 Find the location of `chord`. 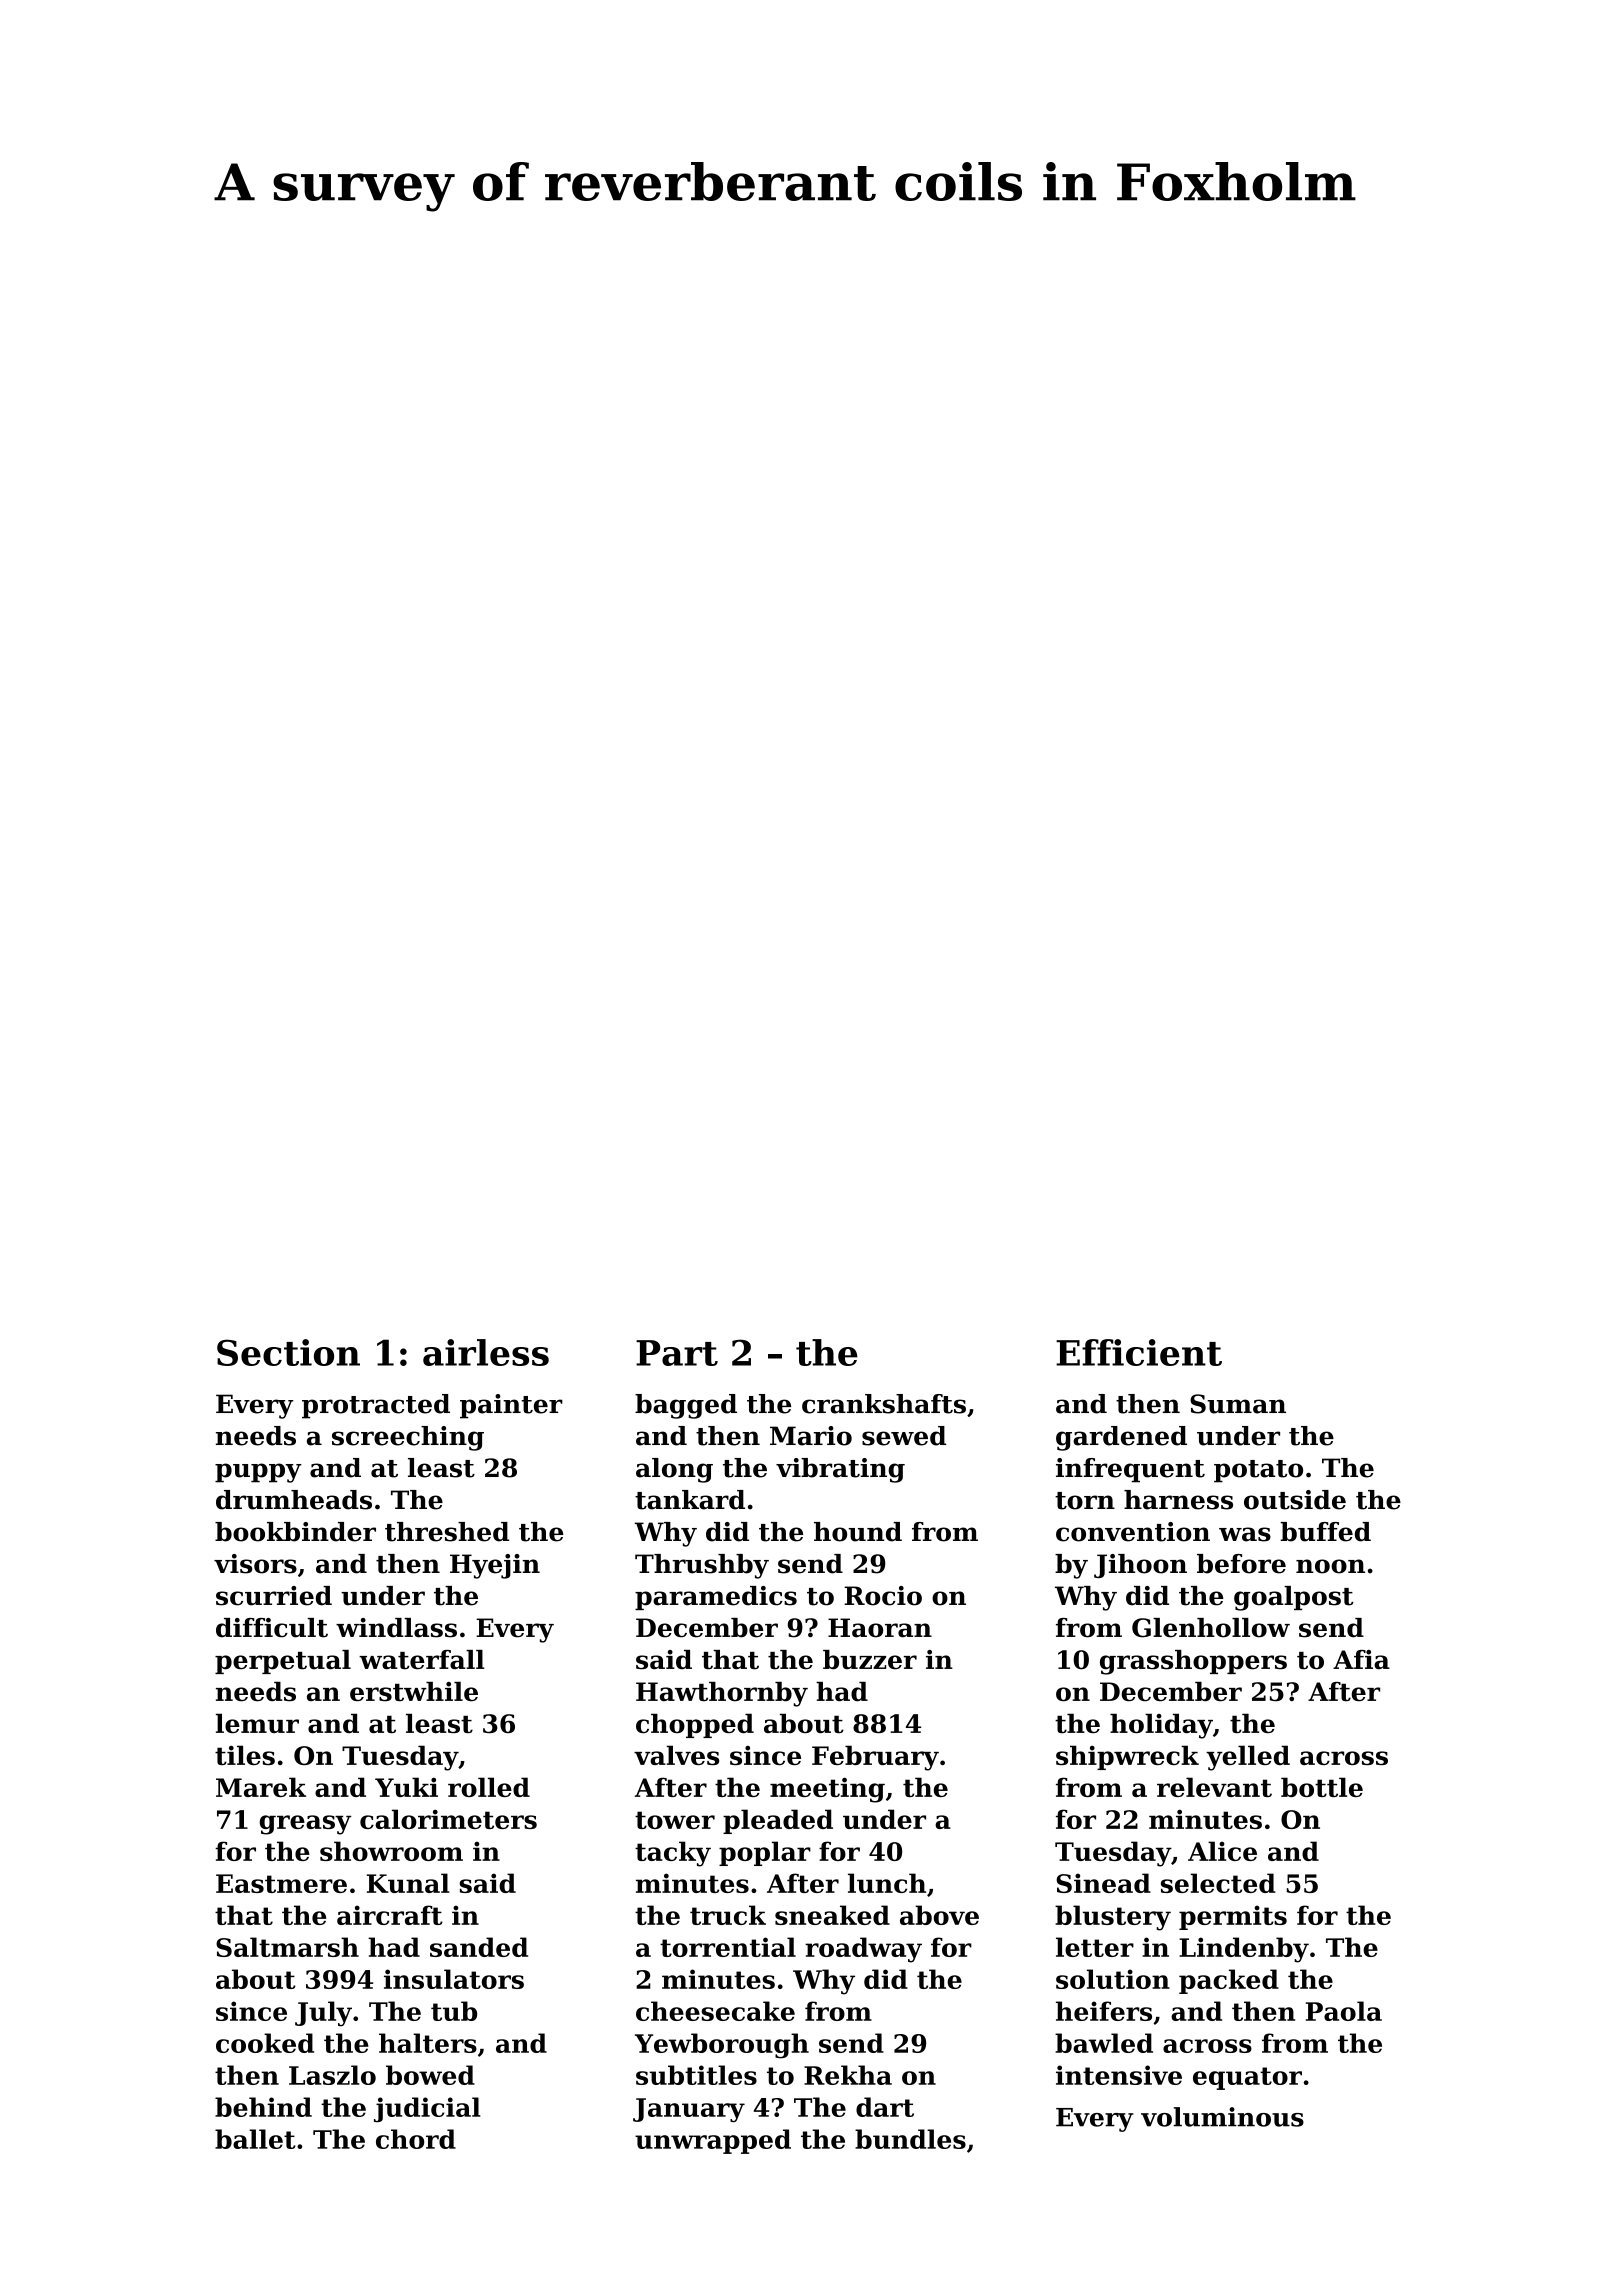

chord is located at coordinates (416, 2139).
